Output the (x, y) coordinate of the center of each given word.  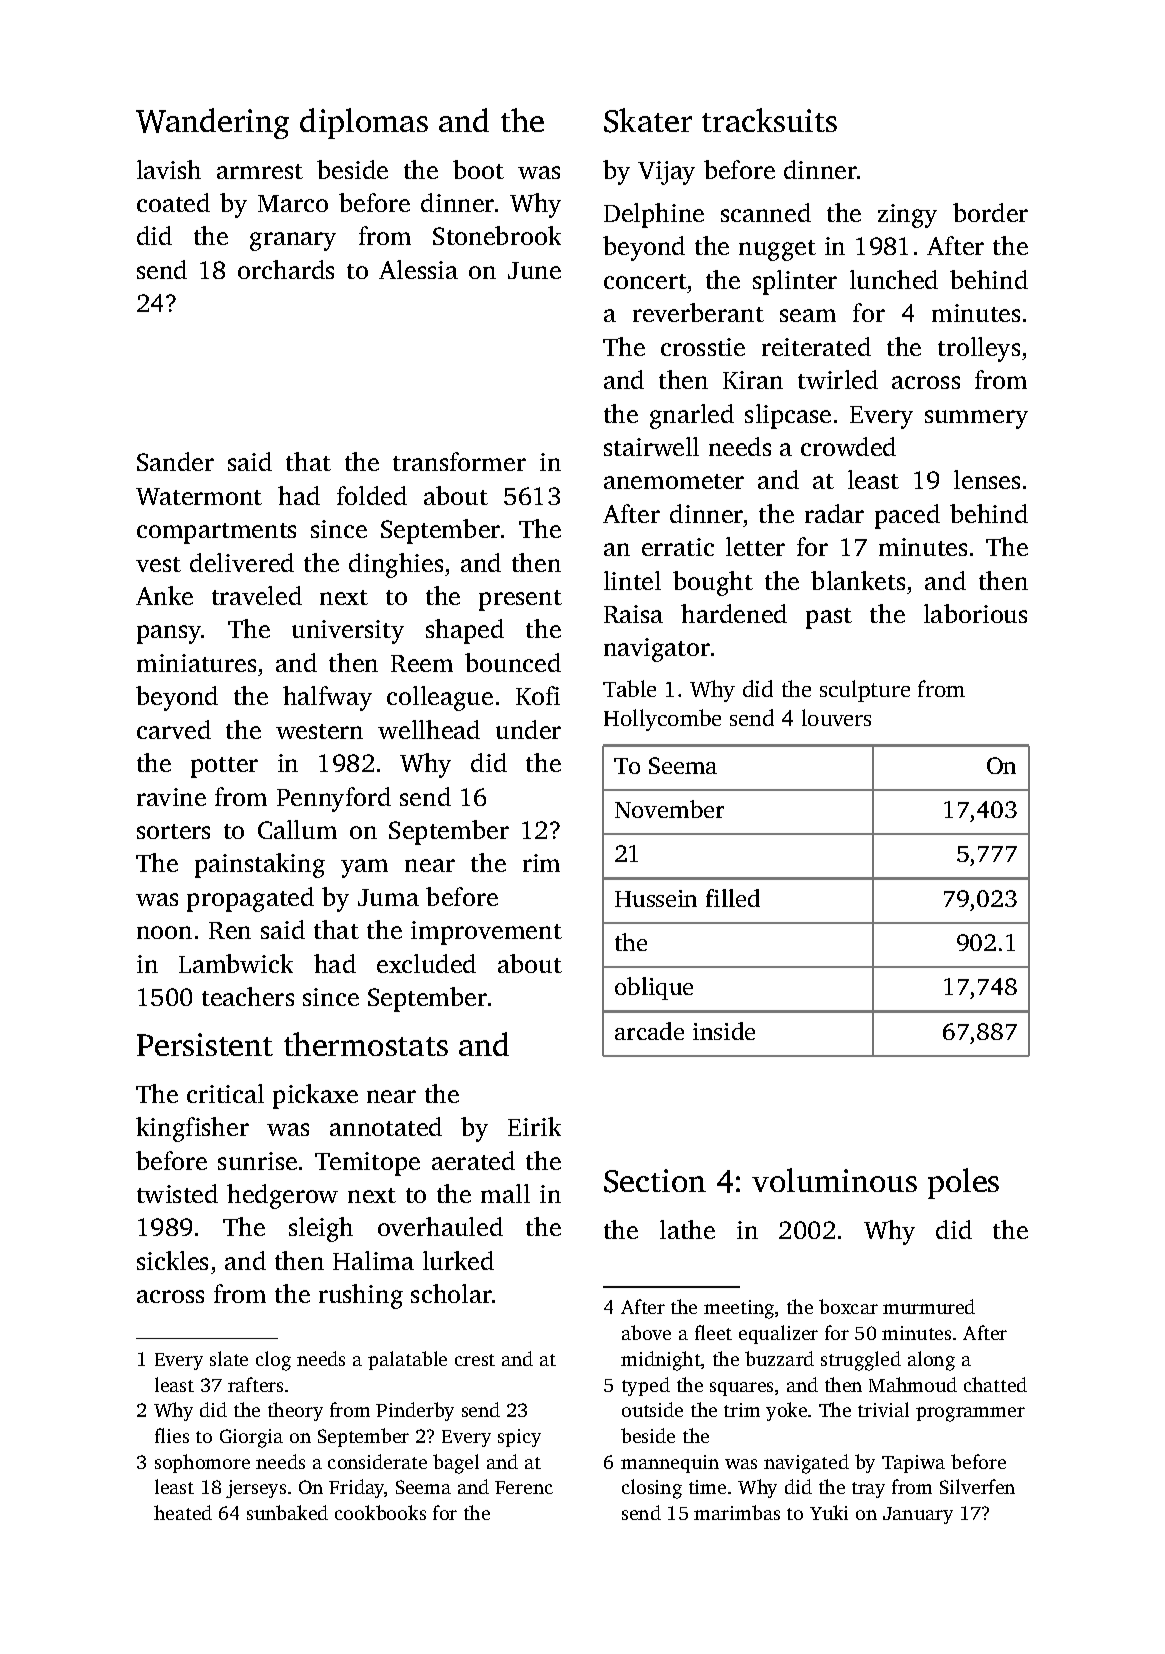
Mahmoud (913, 1384)
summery (976, 419)
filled (733, 898)
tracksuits (769, 120)
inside (724, 1031)
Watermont (199, 496)
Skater (648, 120)
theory (295, 1411)
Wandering (212, 123)
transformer (459, 461)
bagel (456, 1464)
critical (225, 1093)
